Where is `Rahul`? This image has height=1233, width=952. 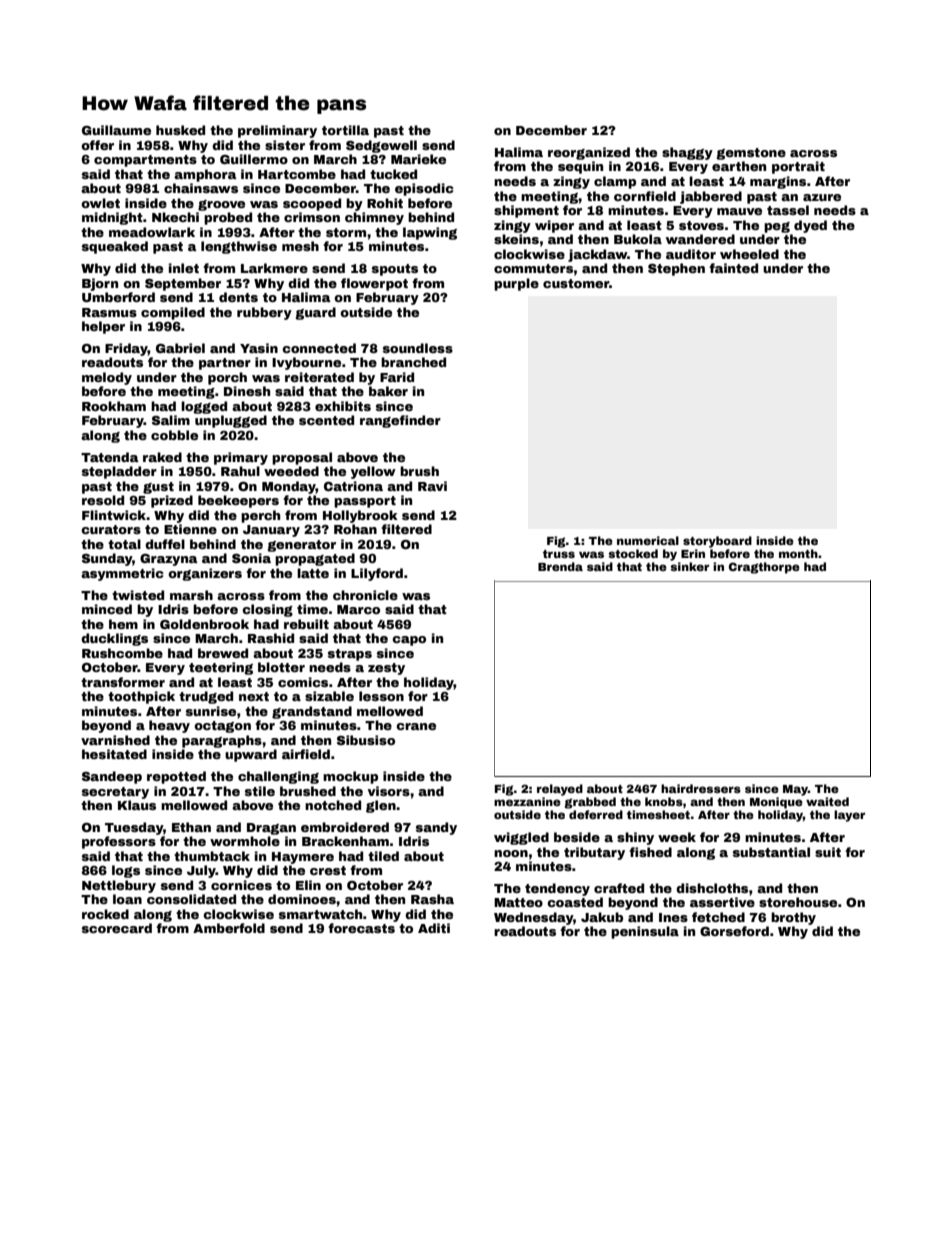
Rahul is located at coordinates (240, 471).
